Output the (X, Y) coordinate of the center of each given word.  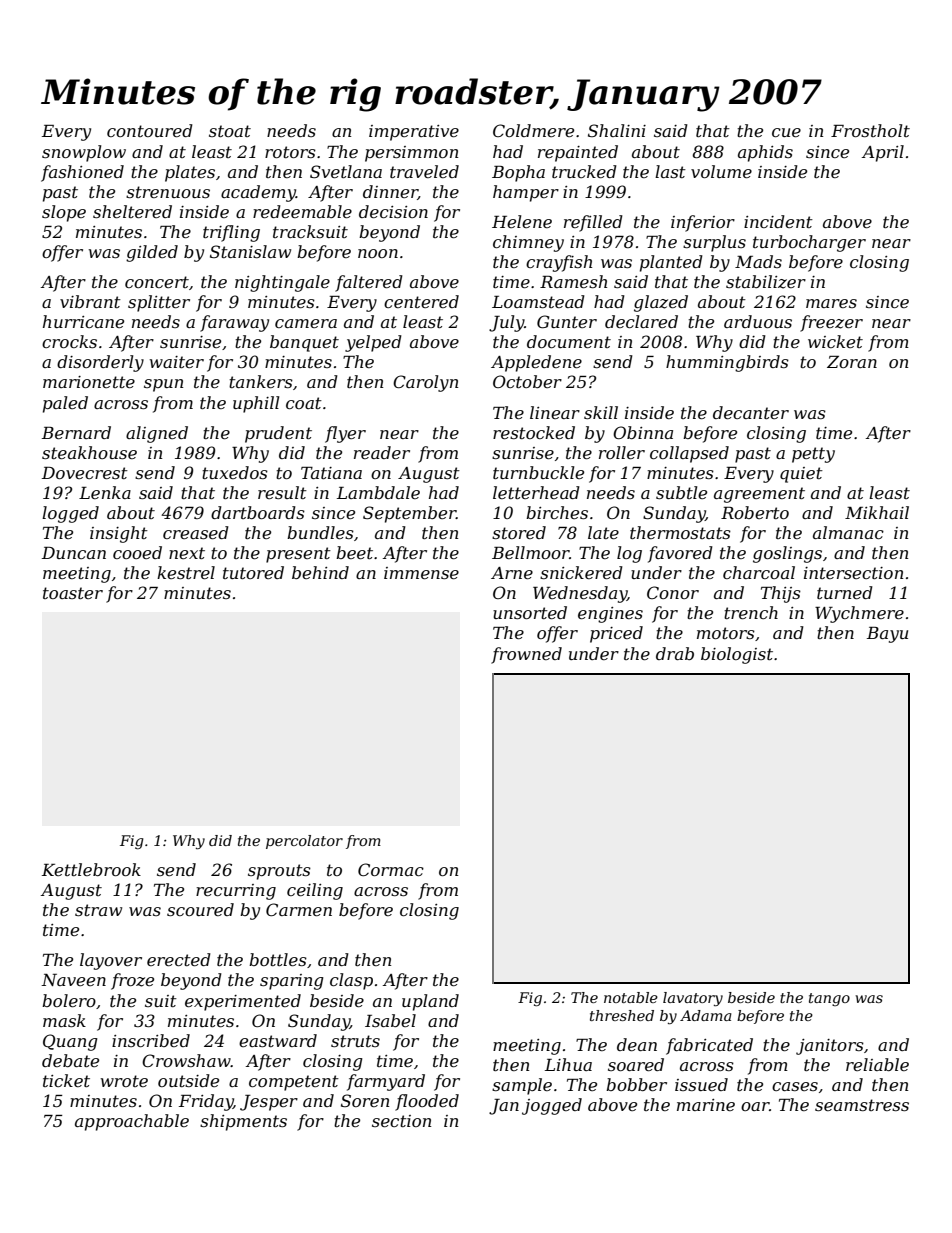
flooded (427, 1102)
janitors (830, 1047)
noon (378, 253)
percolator (304, 842)
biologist (737, 655)
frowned (526, 655)
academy (258, 193)
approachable (132, 1122)
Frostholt (870, 130)
